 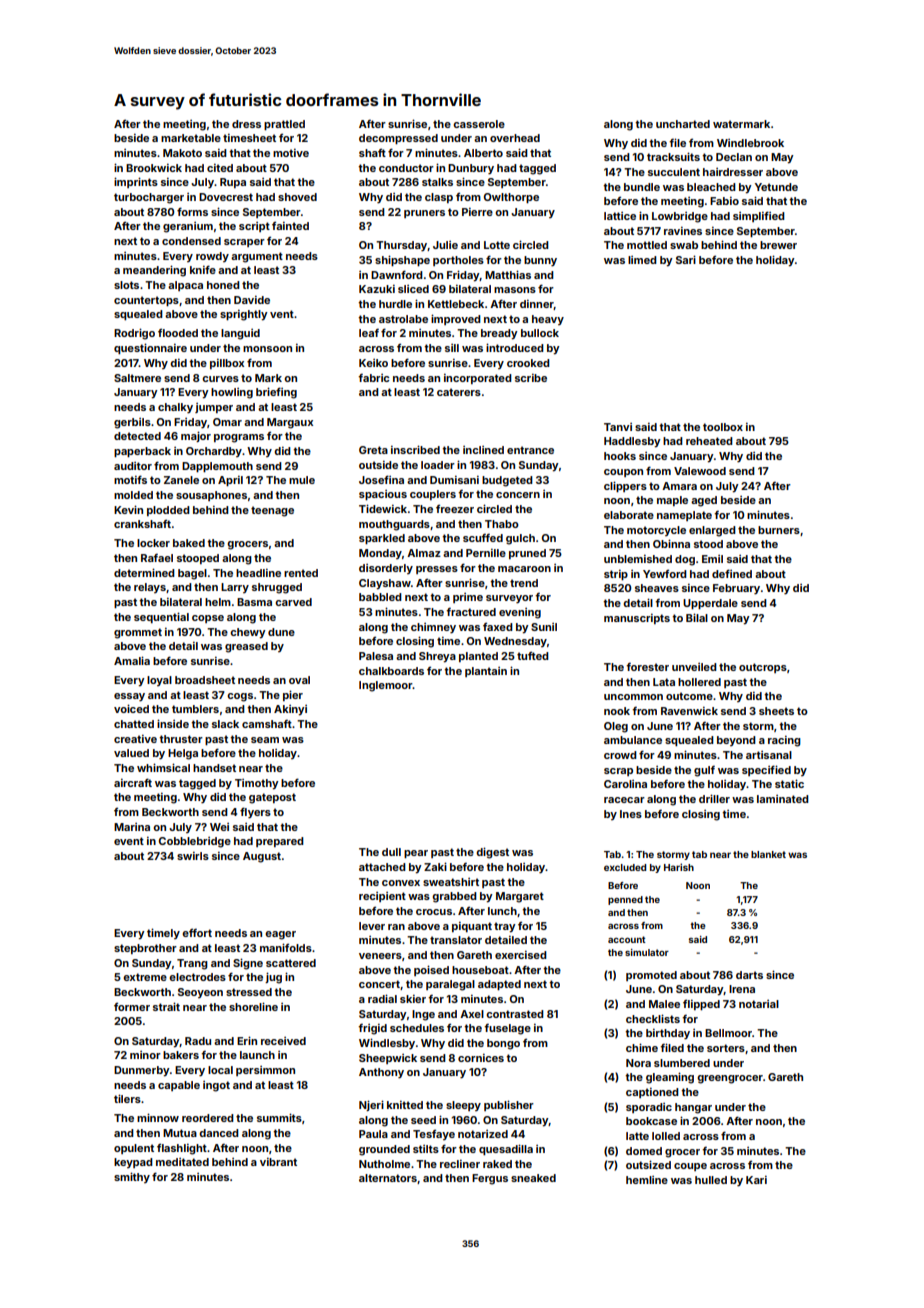 What do you see at coordinates (388, 1178) in the page?
I see `alternators` at bounding box center [388, 1178].
